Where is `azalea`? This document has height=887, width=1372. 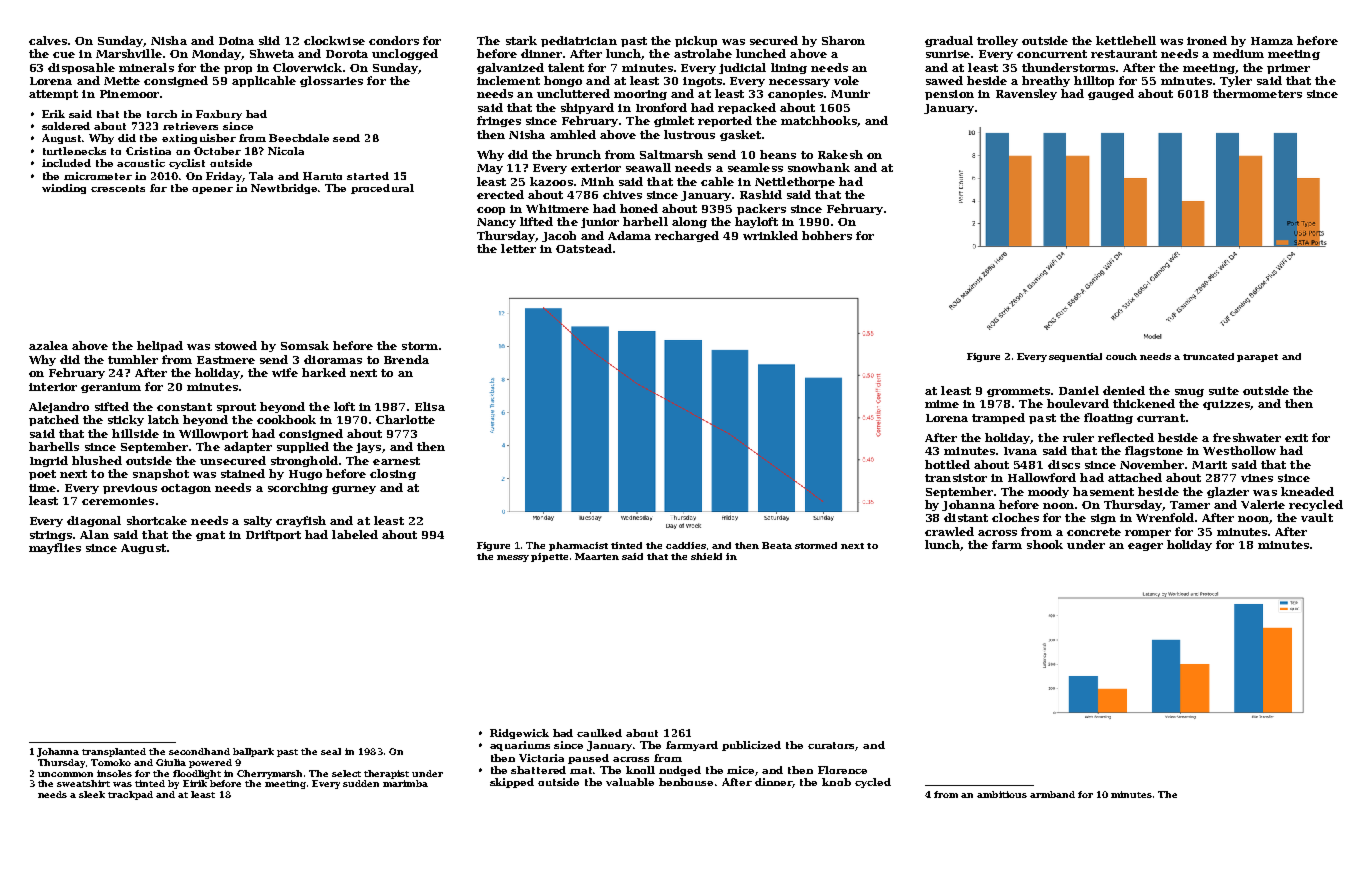 azalea is located at coordinates (48, 345).
